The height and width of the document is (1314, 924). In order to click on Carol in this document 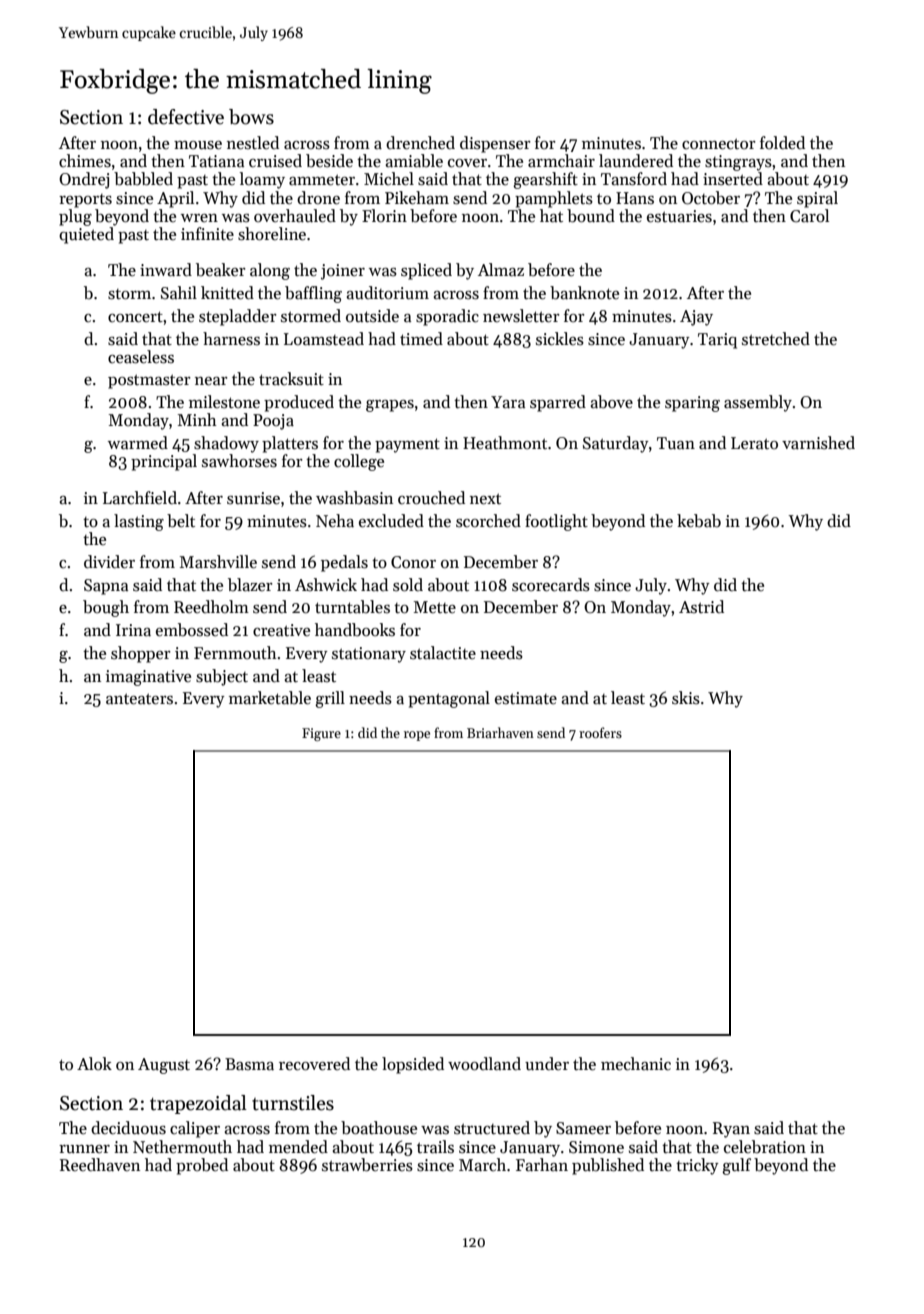, I will do `click(809, 216)`.
